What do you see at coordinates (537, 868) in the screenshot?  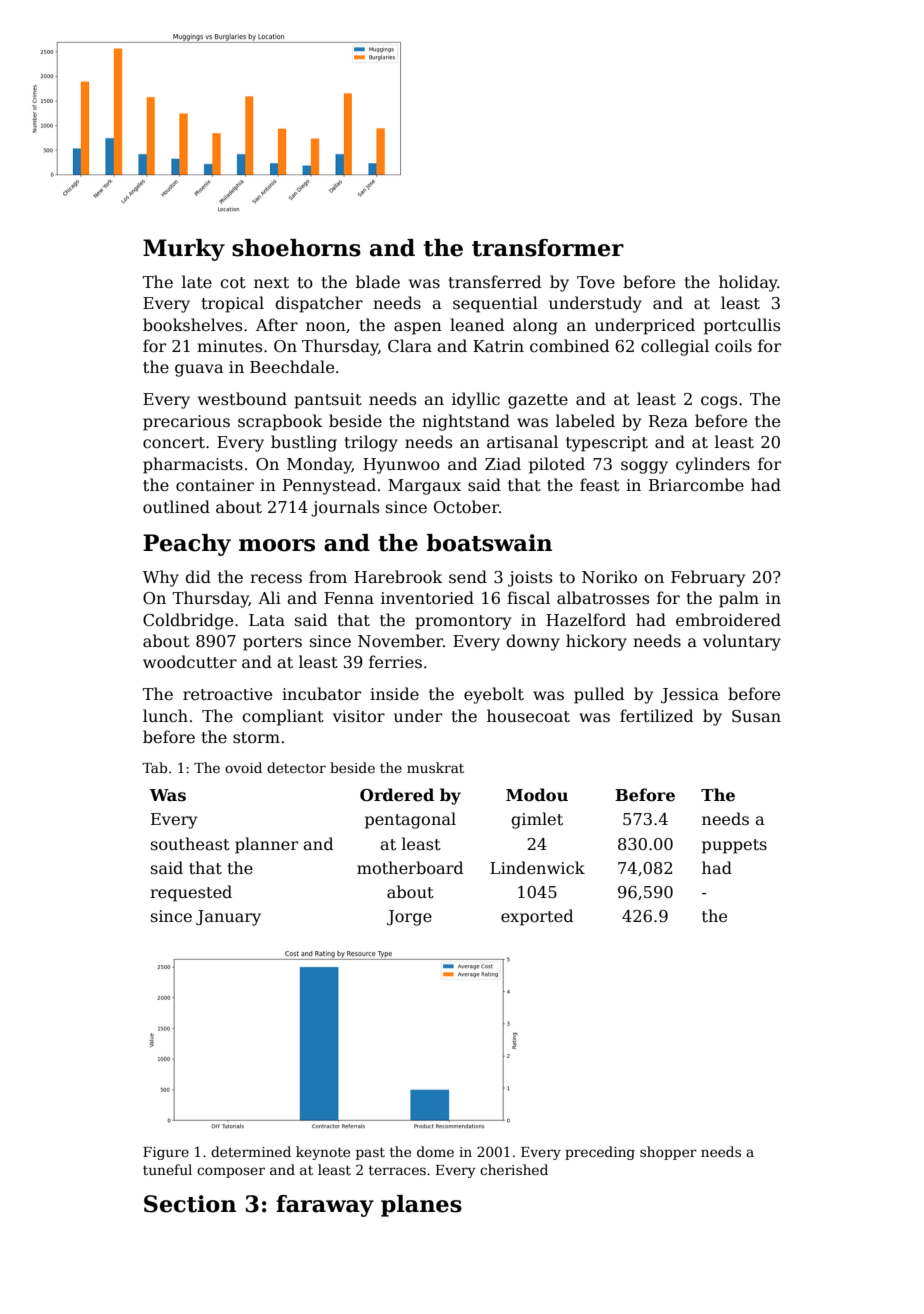 I see `Lindenwick` at bounding box center [537, 868].
